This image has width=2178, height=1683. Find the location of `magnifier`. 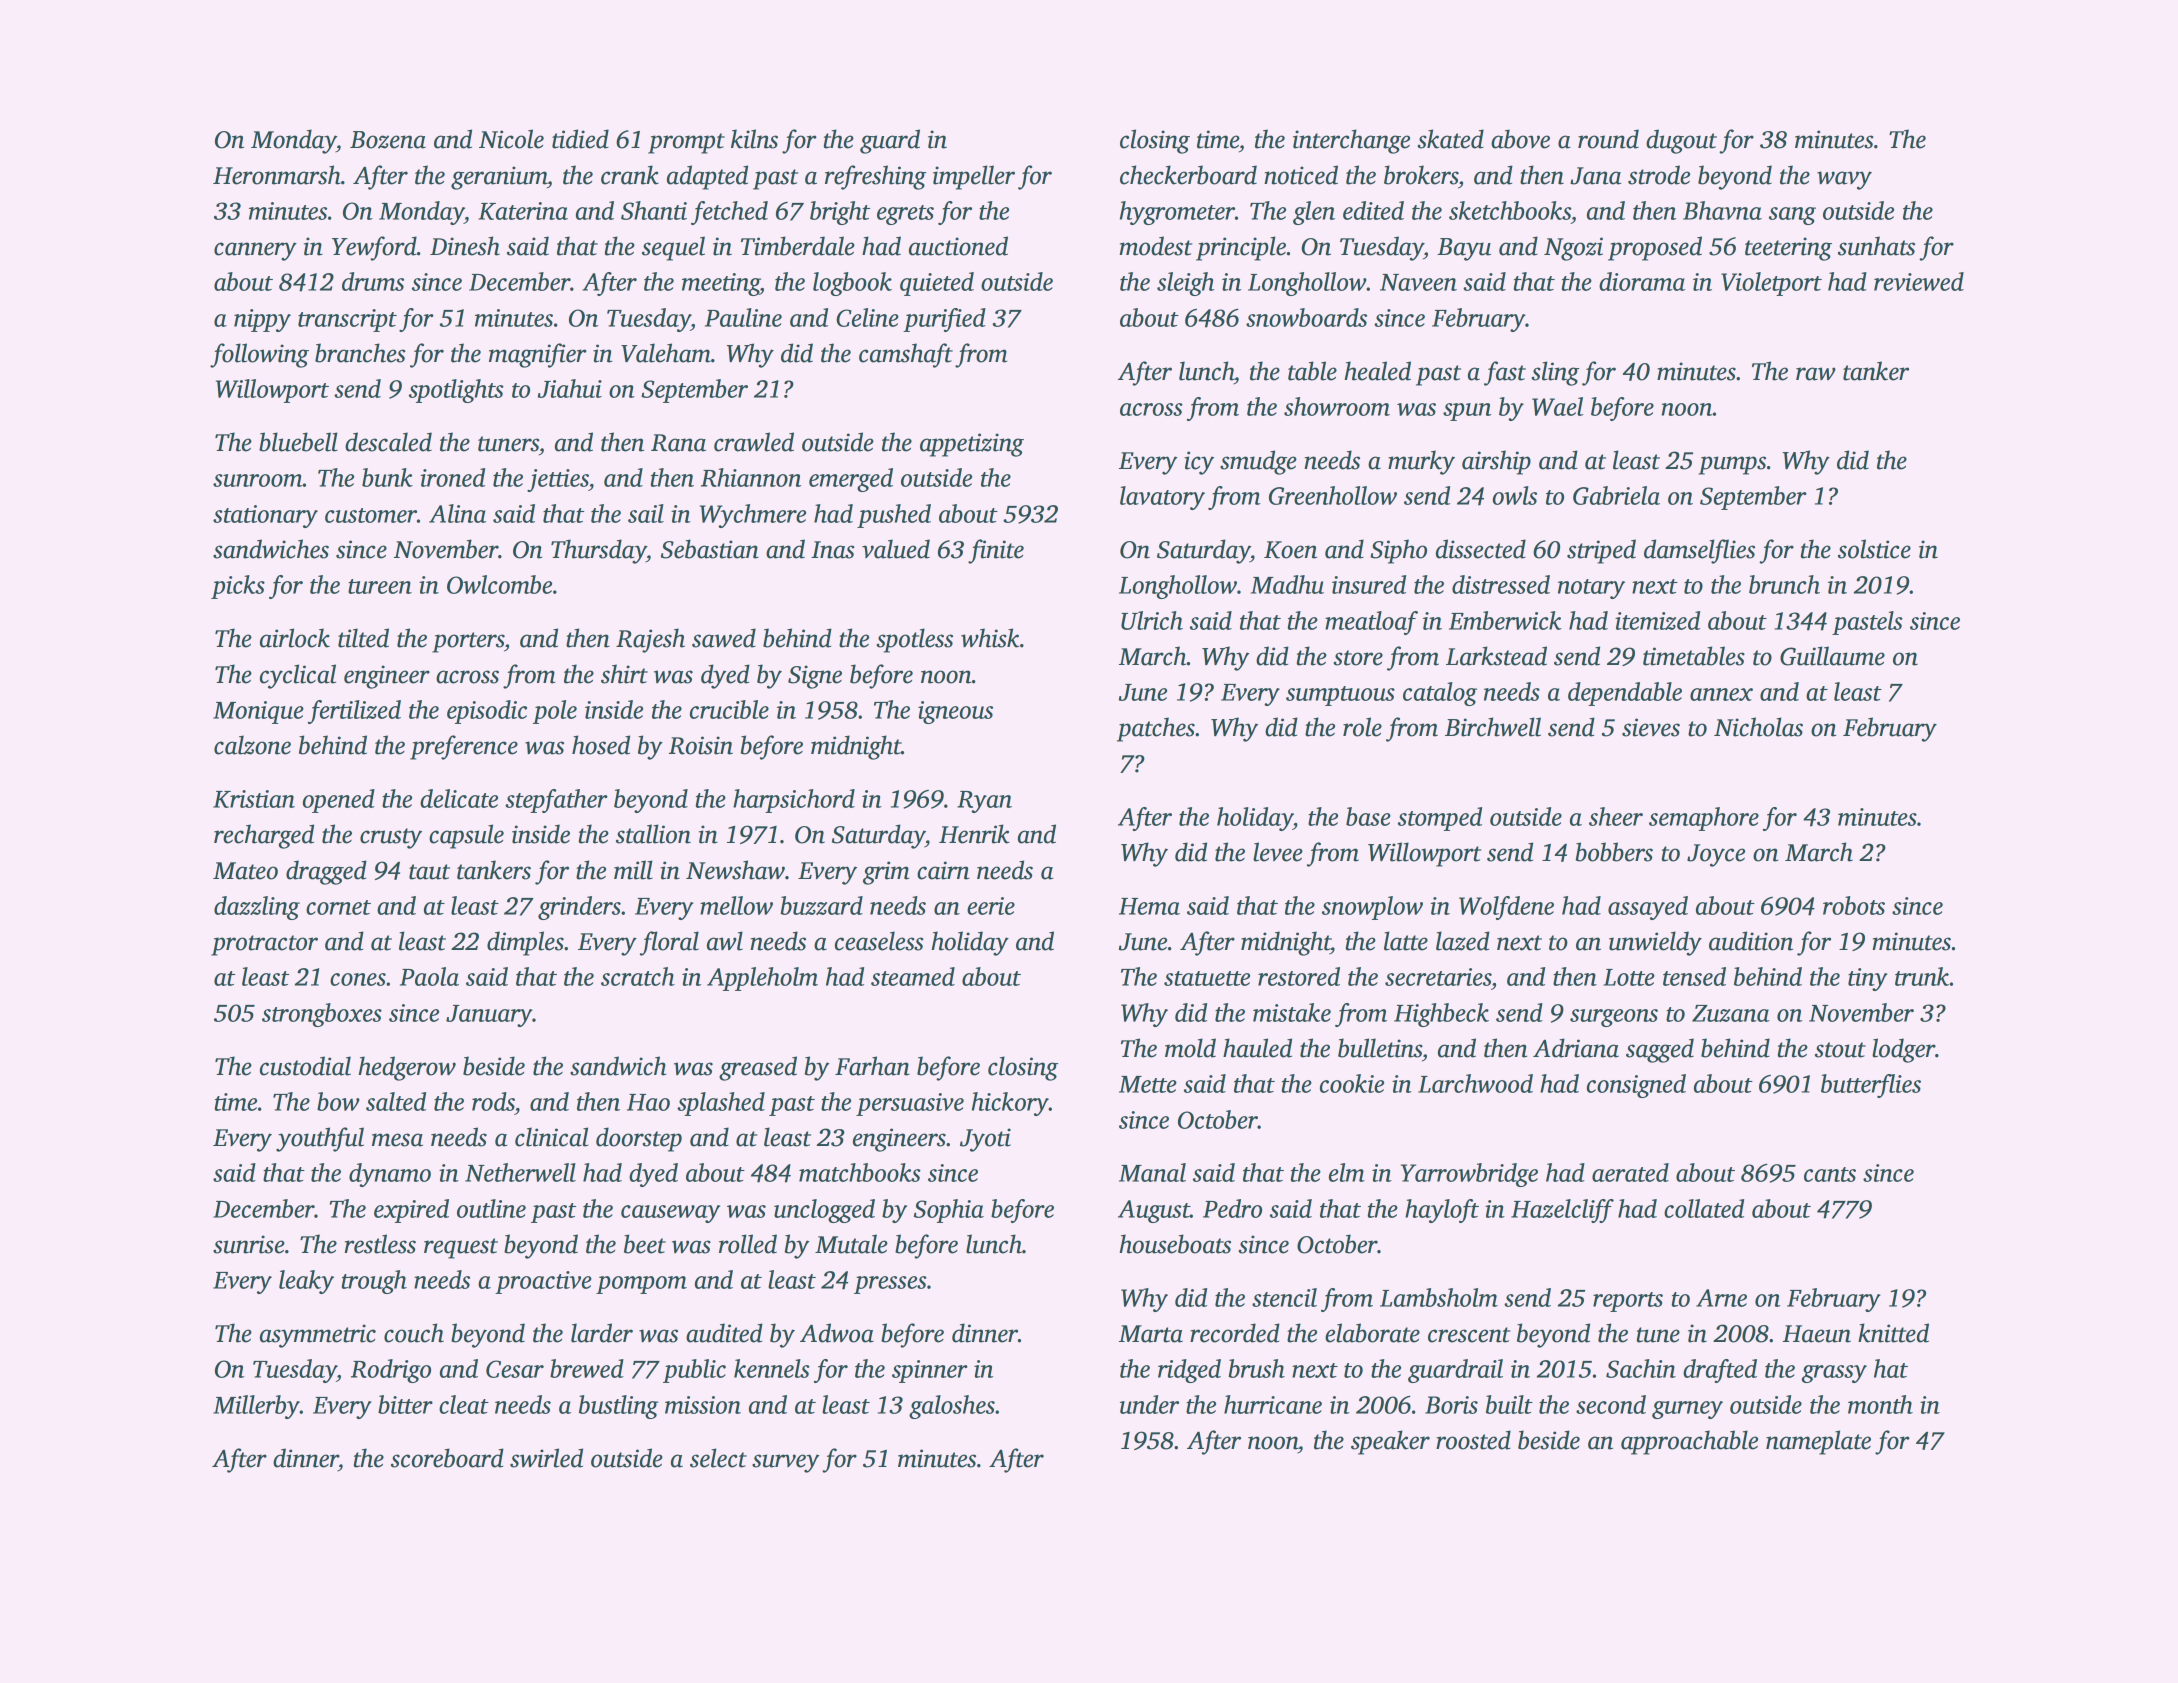

magnifier is located at coordinates (538, 355).
